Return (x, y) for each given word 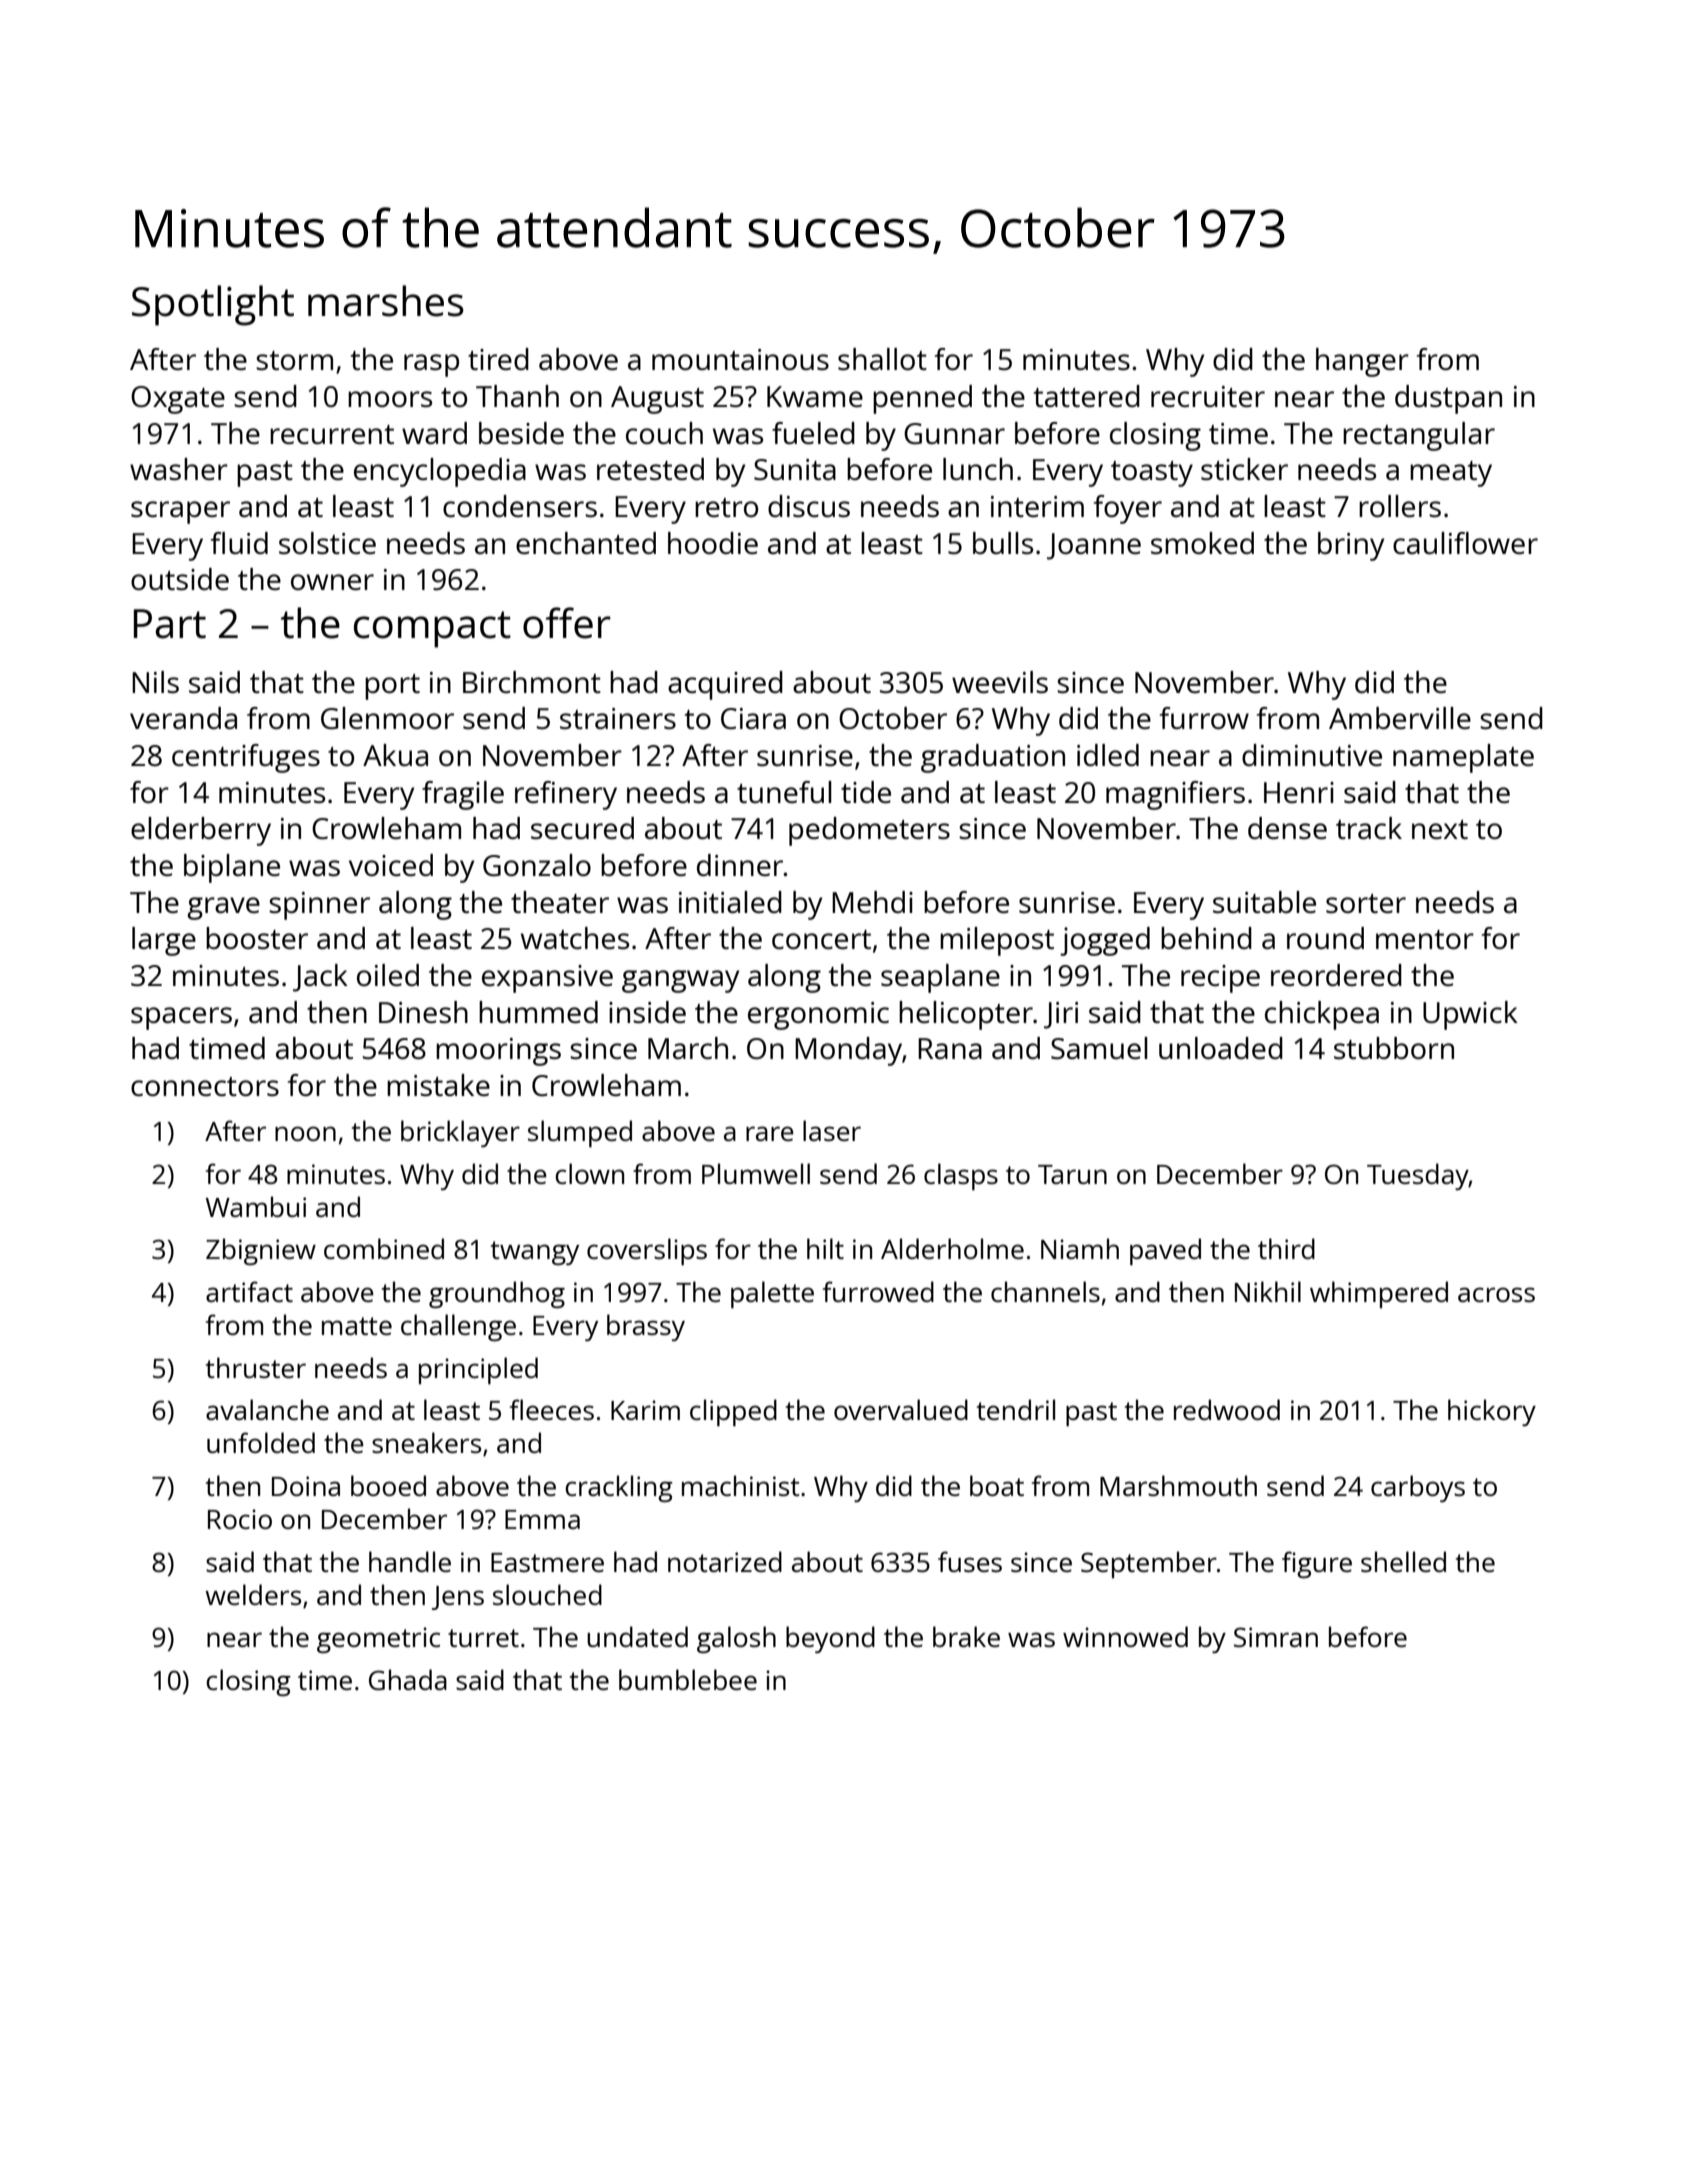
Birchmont (532, 682)
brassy (646, 1327)
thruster (256, 1367)
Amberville (1400, 718)
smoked (1202, 543)
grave (223, 908)
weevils (1000, 682)
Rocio (240, 1519)
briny (1351, 546)
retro (726, 507)
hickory (1492, 1412)
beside (521, 433)
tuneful (784, 792)
